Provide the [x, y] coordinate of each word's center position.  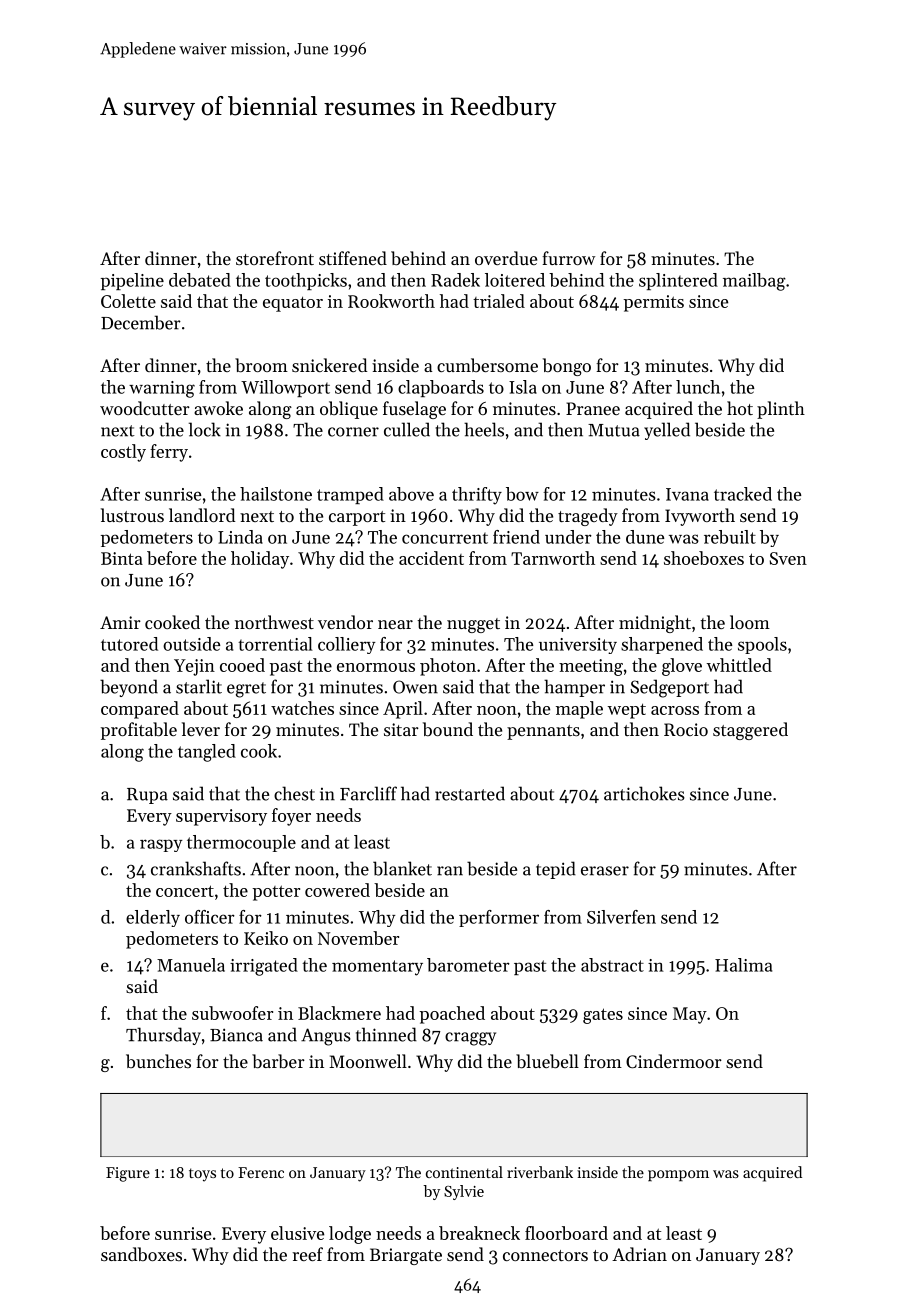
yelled [667, 431]
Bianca [236, 1035]
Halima [743, 965]
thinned [386, 1034]
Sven [788, 558]
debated [200, 280]
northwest [274, 622]
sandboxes [141, 1254]
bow [522, 494]
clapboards [441, 388]
